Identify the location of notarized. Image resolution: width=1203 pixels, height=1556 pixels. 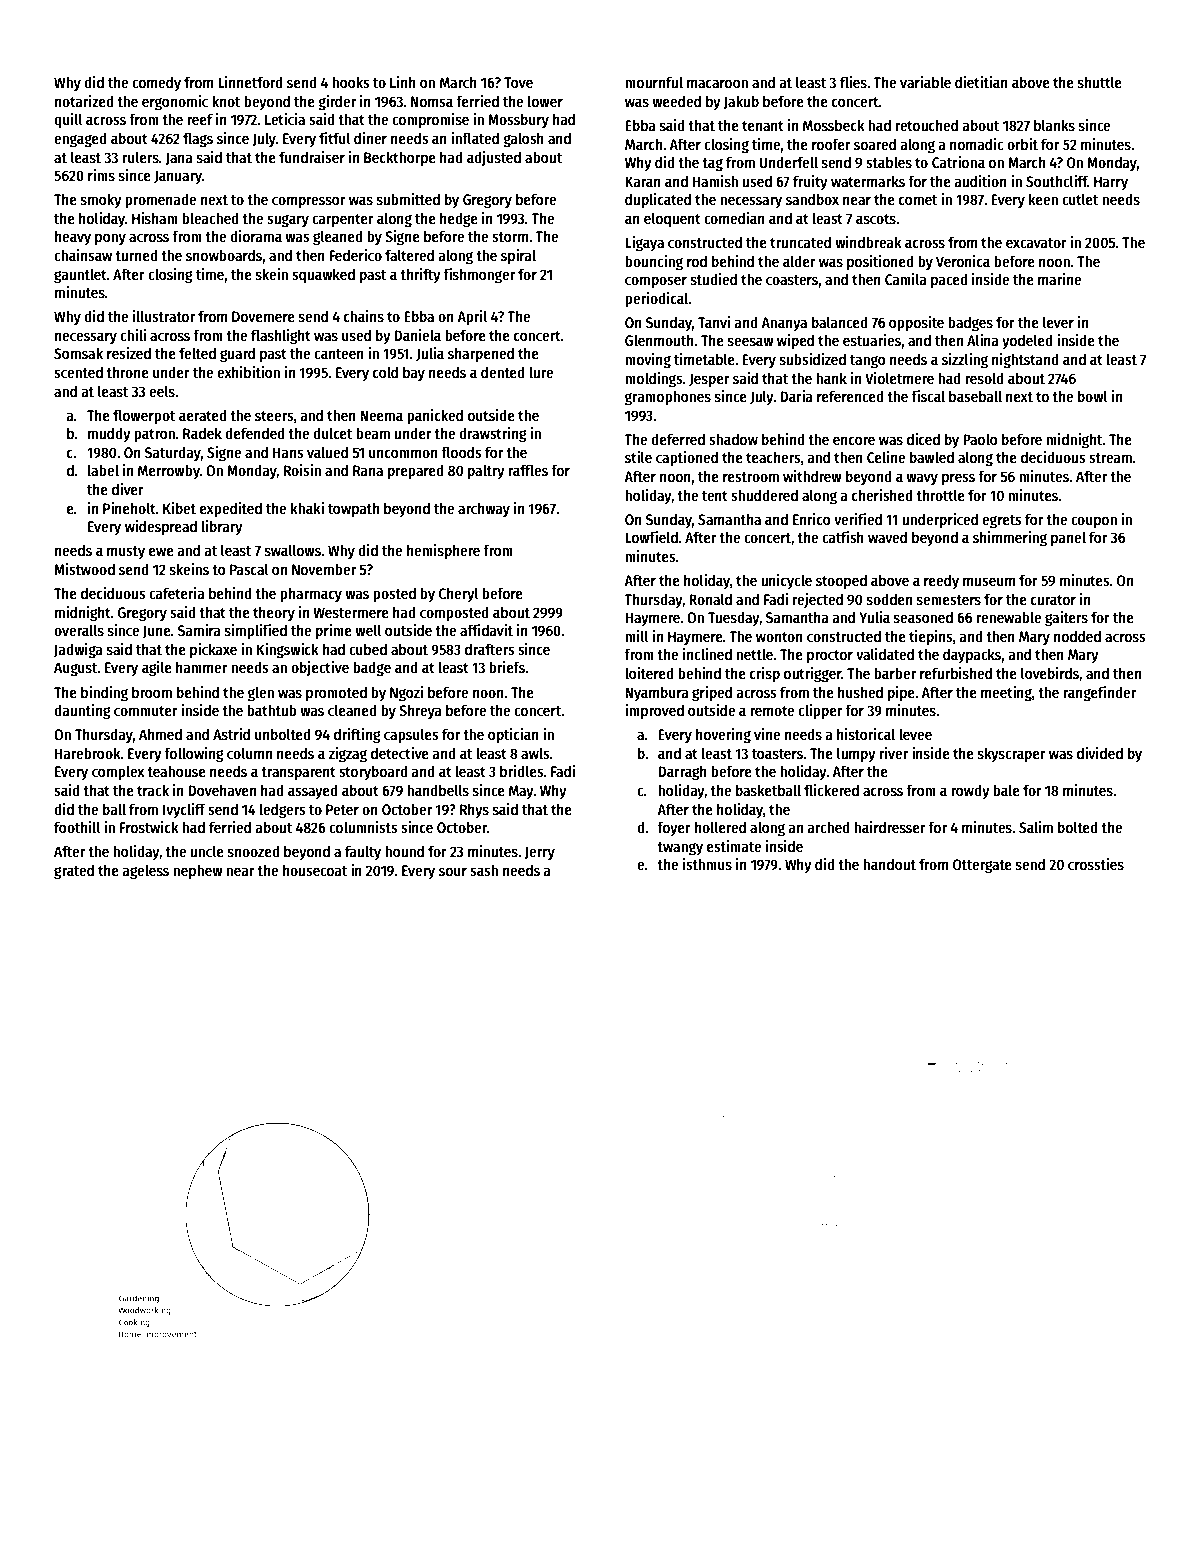
(84, 101).
